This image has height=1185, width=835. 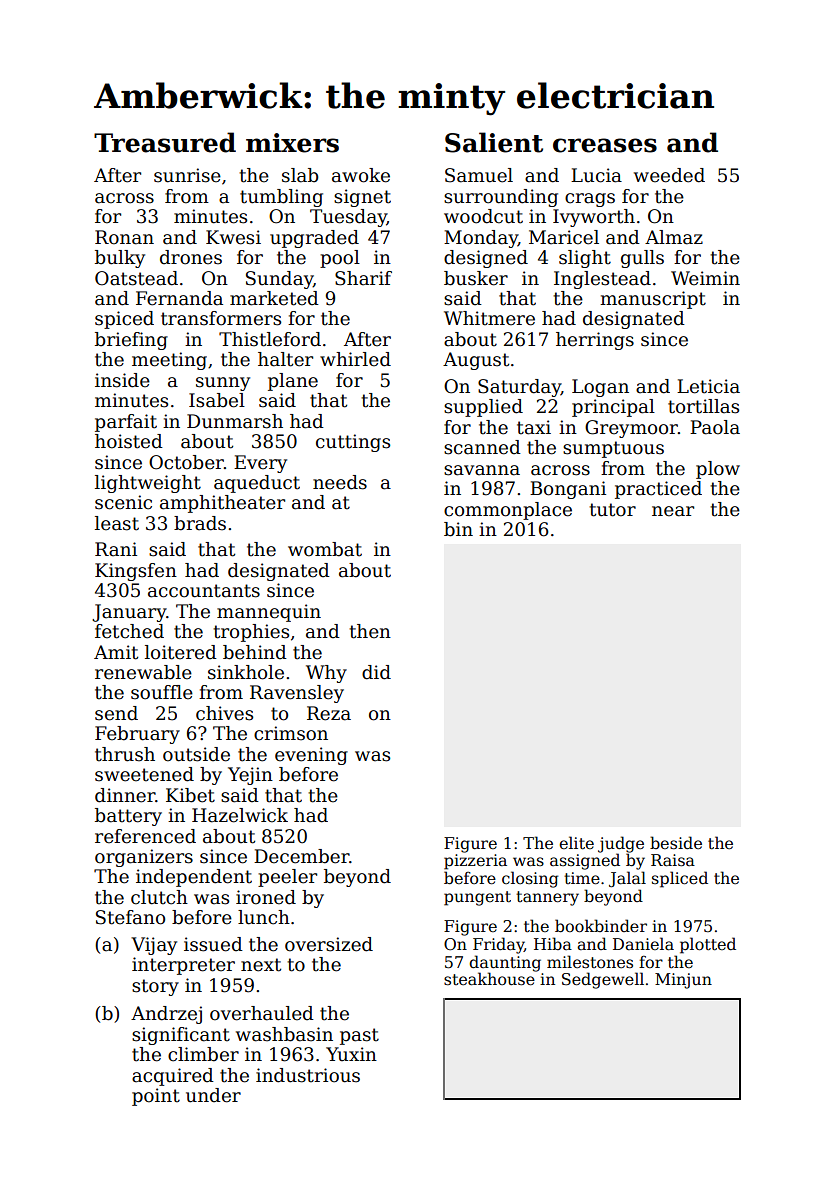 What do you see at coordinates (129, 613) in the image?
I see `January` at bounding box center [129, 613].
